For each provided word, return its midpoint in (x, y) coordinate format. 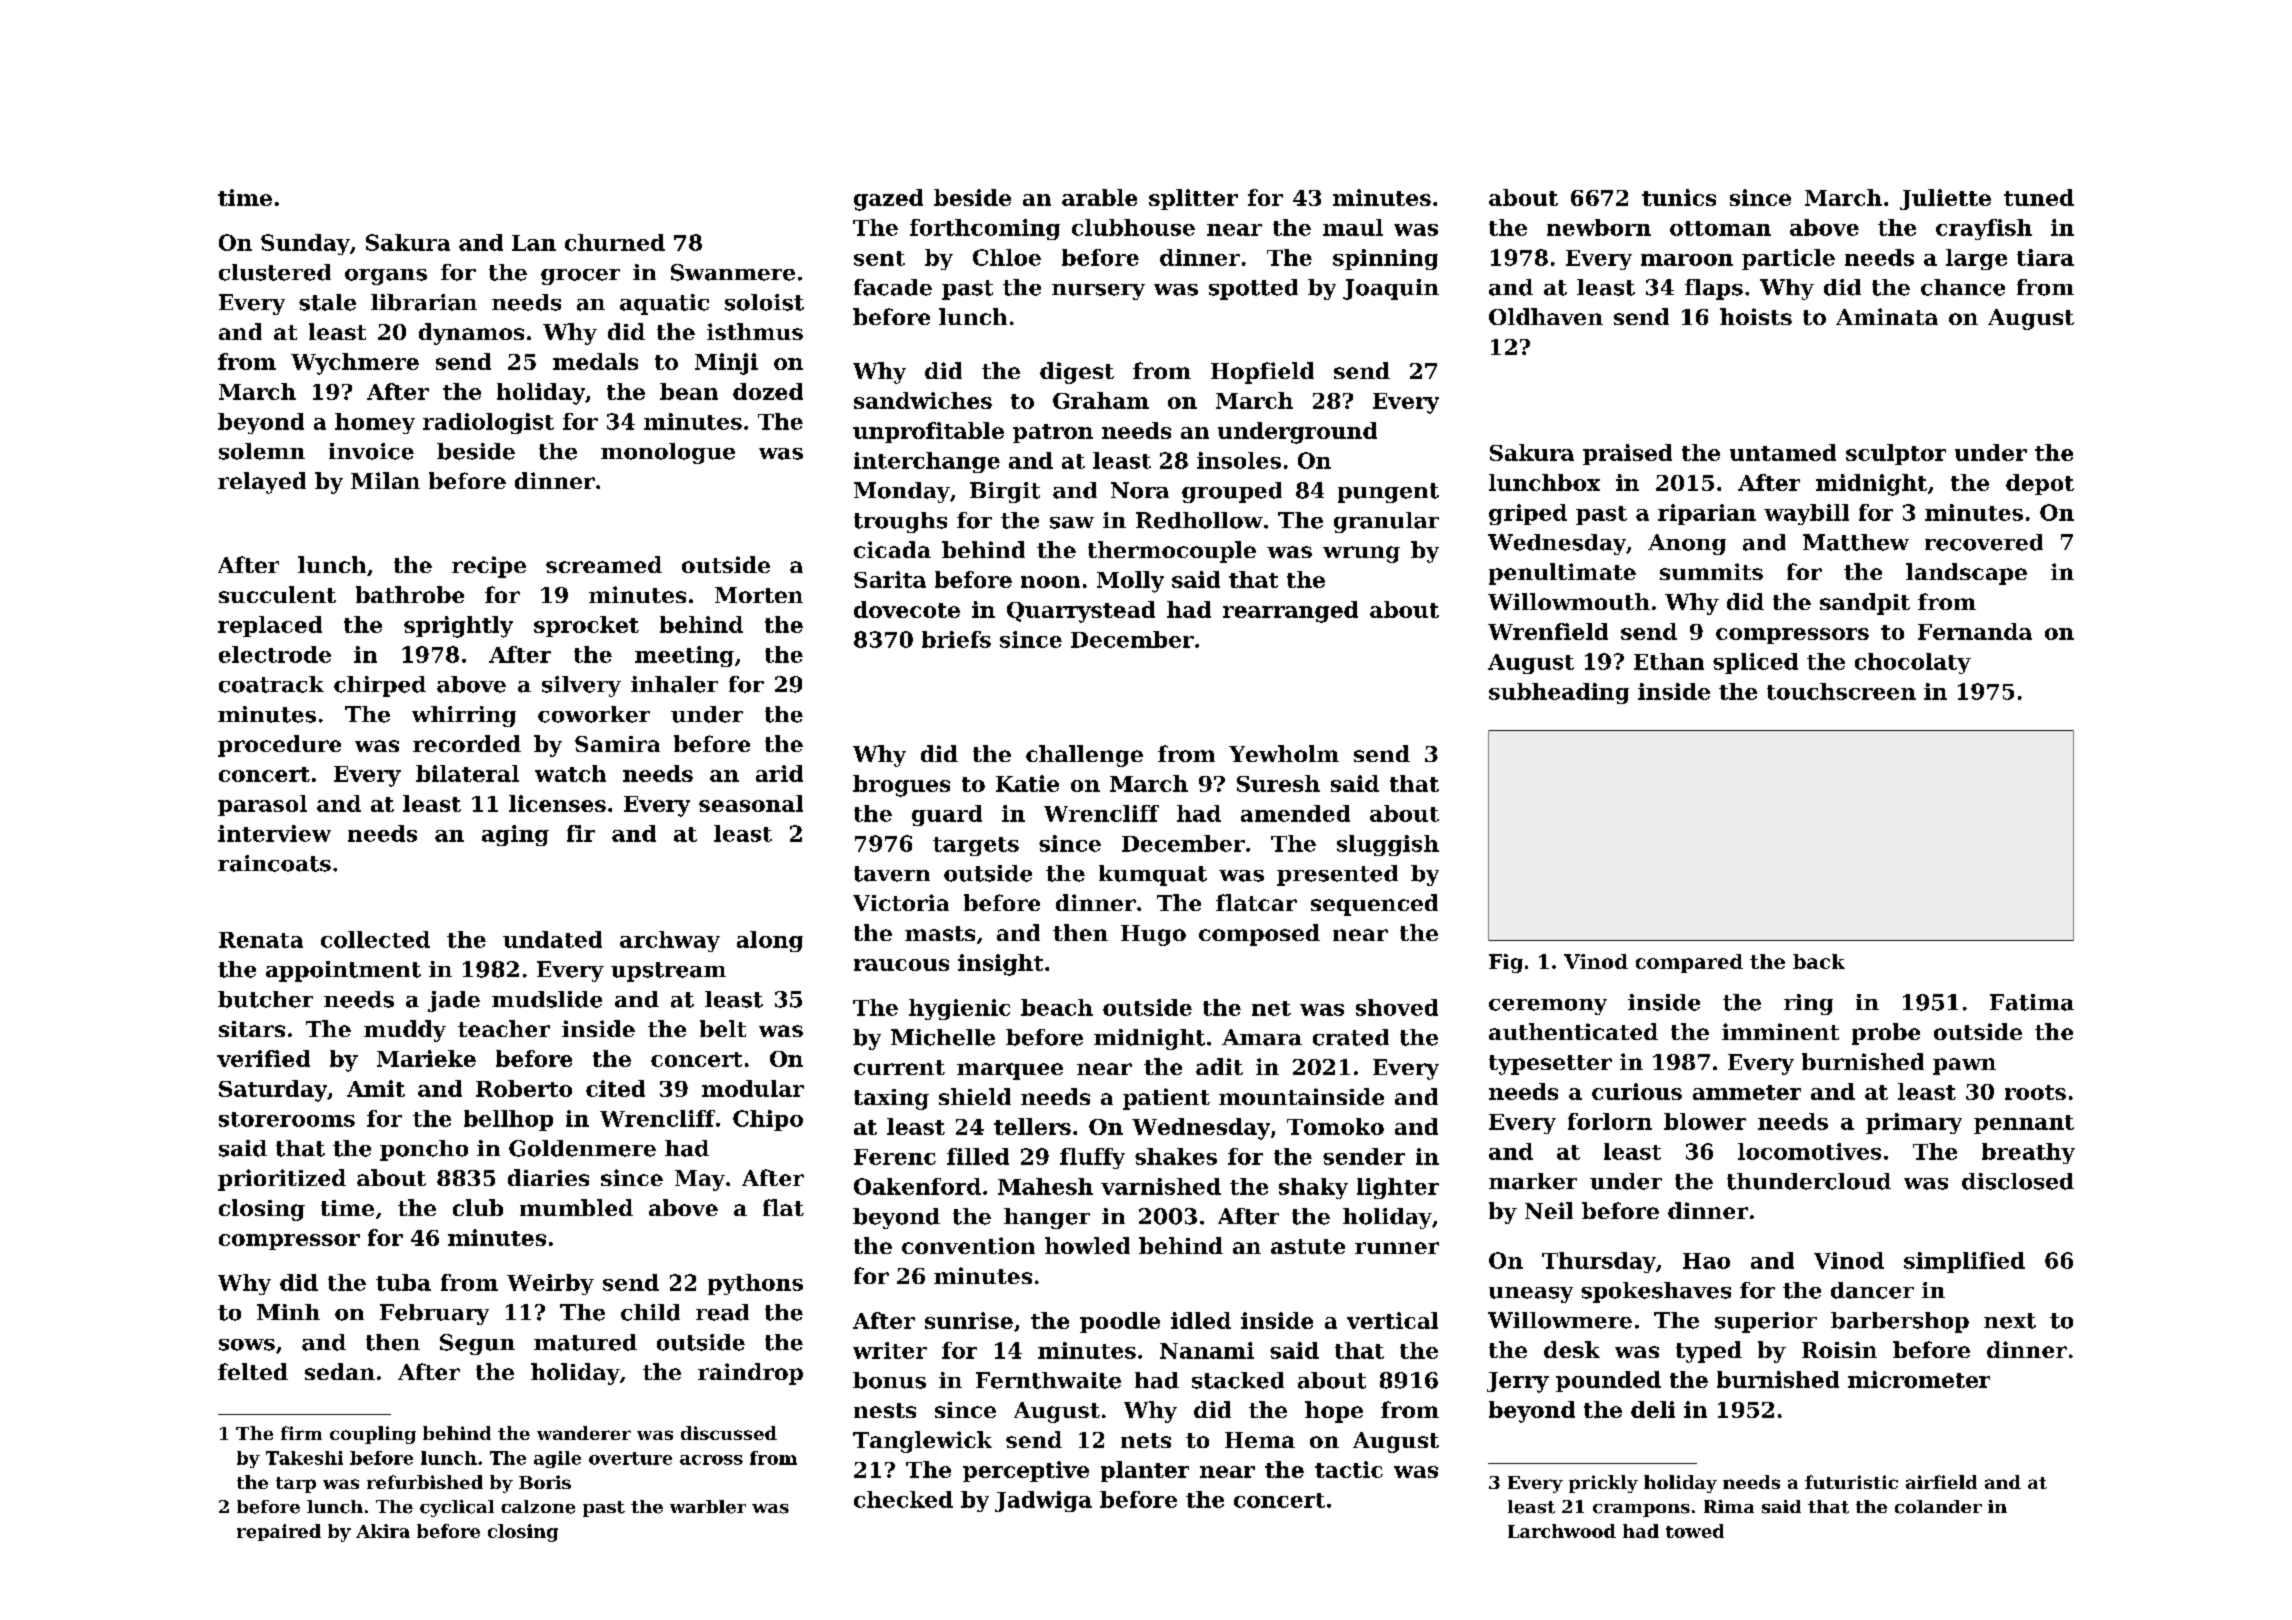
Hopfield (1262, 373)
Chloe (1007, 257)
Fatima (2032, 1002)
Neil (1549, 1210)
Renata (261, 940)
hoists (1756, 316)
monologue (668, 453)
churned (615, 242)
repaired (279, 1532)
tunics (1679, 197)
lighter (1398, 1188)
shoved (1397, 1007)
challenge (1084, 756)
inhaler (674, 684)
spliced (1755, 663)
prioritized (282, 1180)
